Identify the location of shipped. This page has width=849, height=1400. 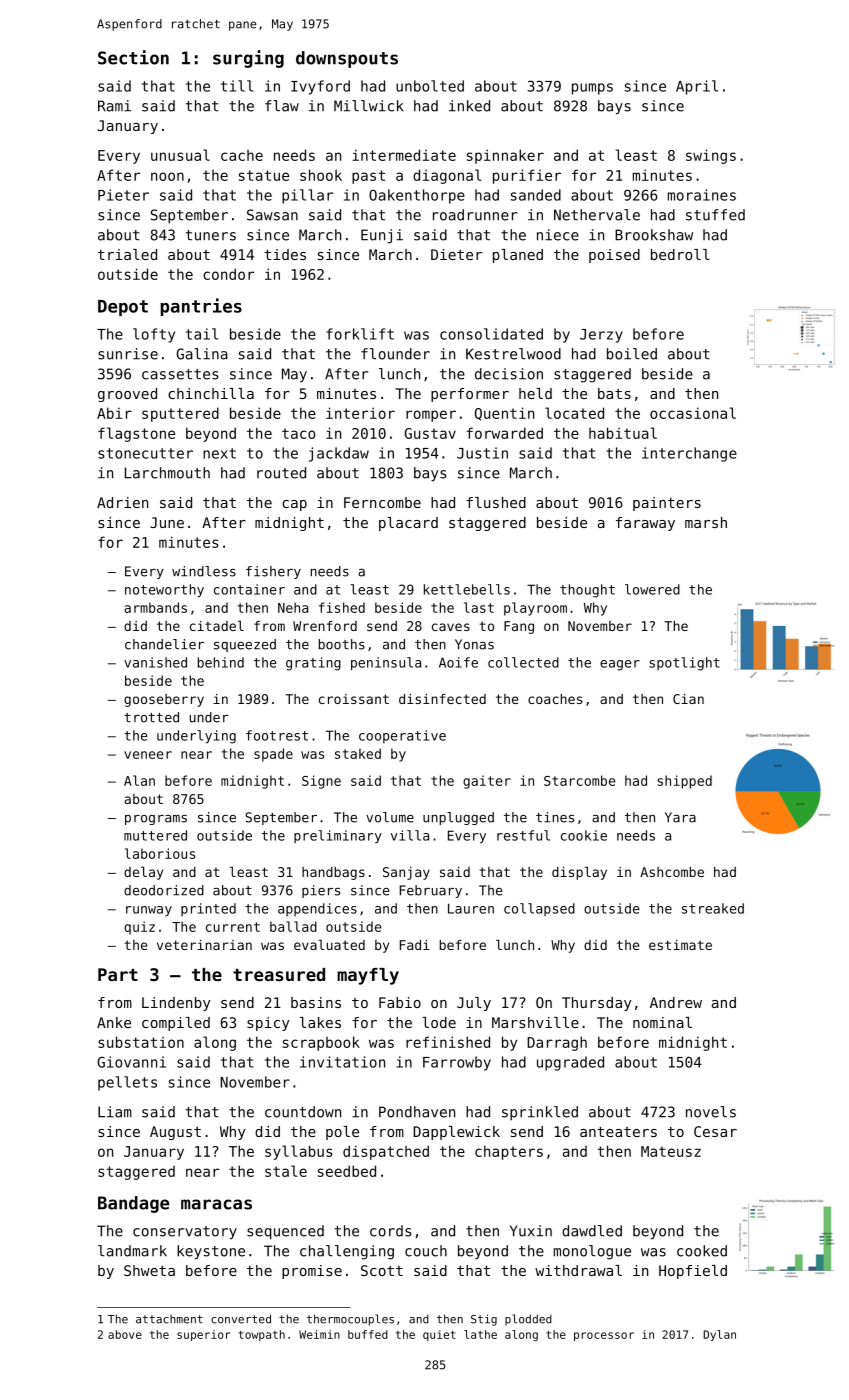
(684, 782).
